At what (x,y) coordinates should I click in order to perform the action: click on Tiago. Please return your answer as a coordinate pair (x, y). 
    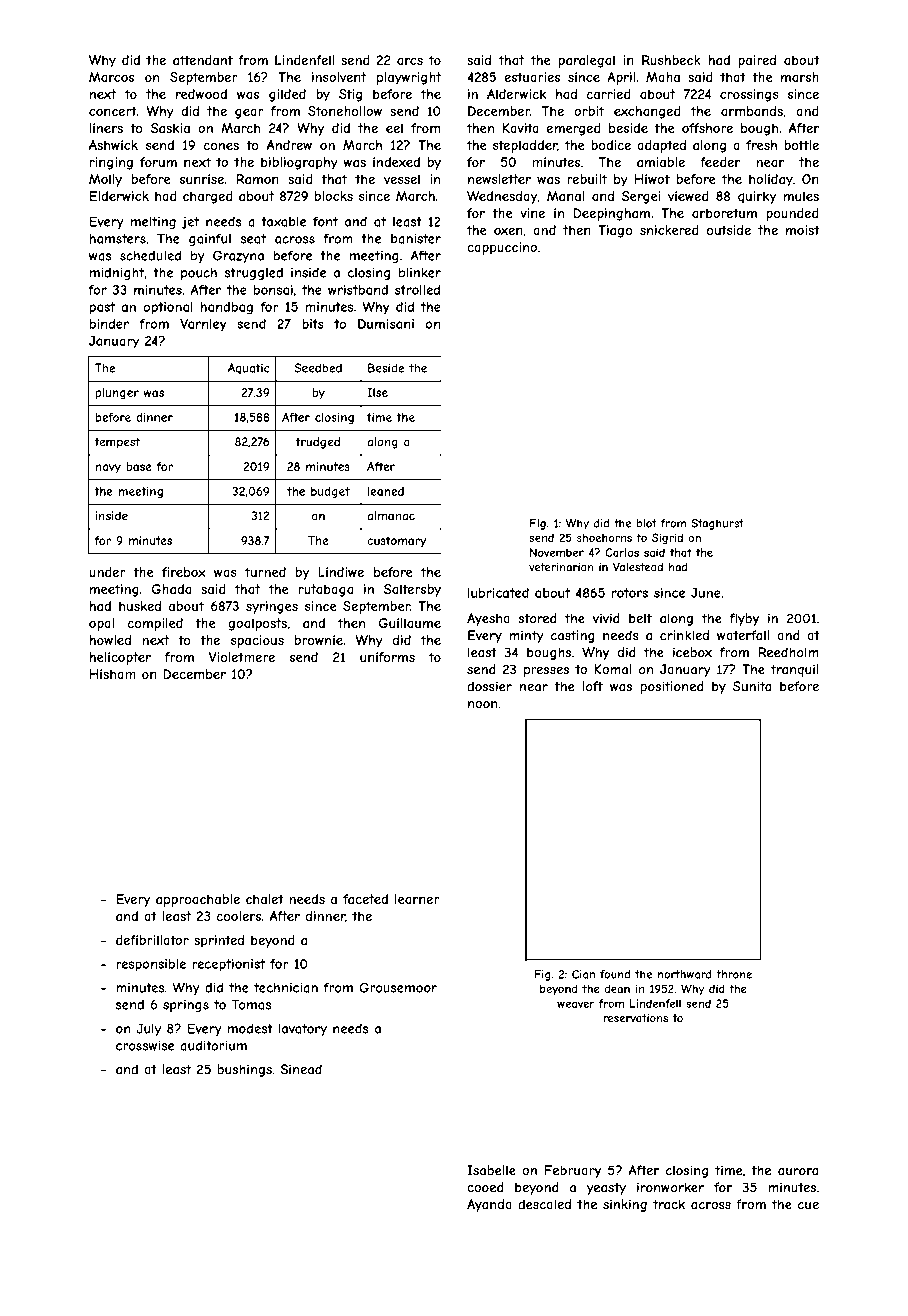
    Looking at the image, I should click on (615, 231).
